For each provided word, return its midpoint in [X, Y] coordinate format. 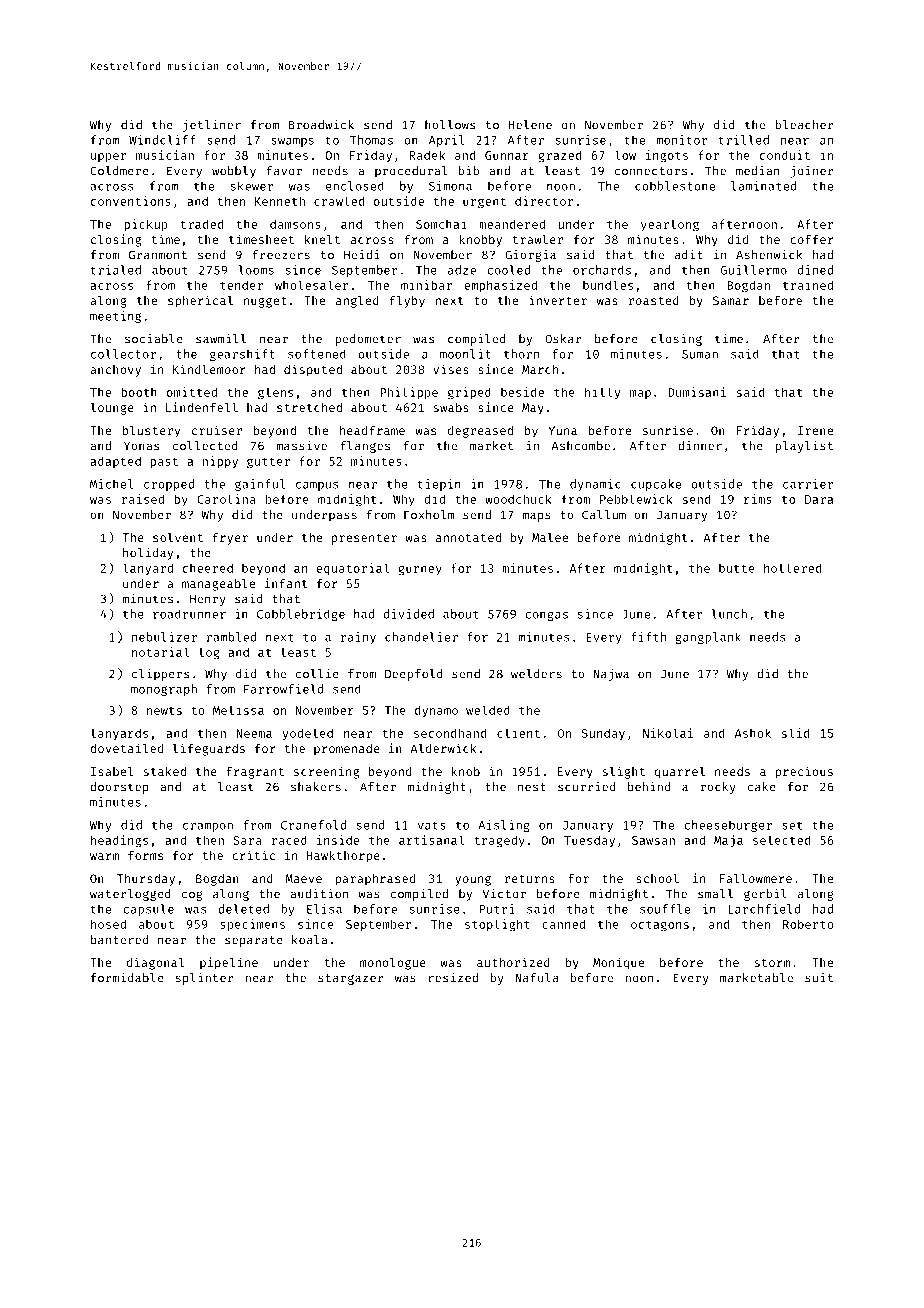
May [533, 409]
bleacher [804, 125]
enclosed [355, 186]
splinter [204, 979]
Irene [815, 430]
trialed [116, 270]
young [473, 881]
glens [275, 393]
